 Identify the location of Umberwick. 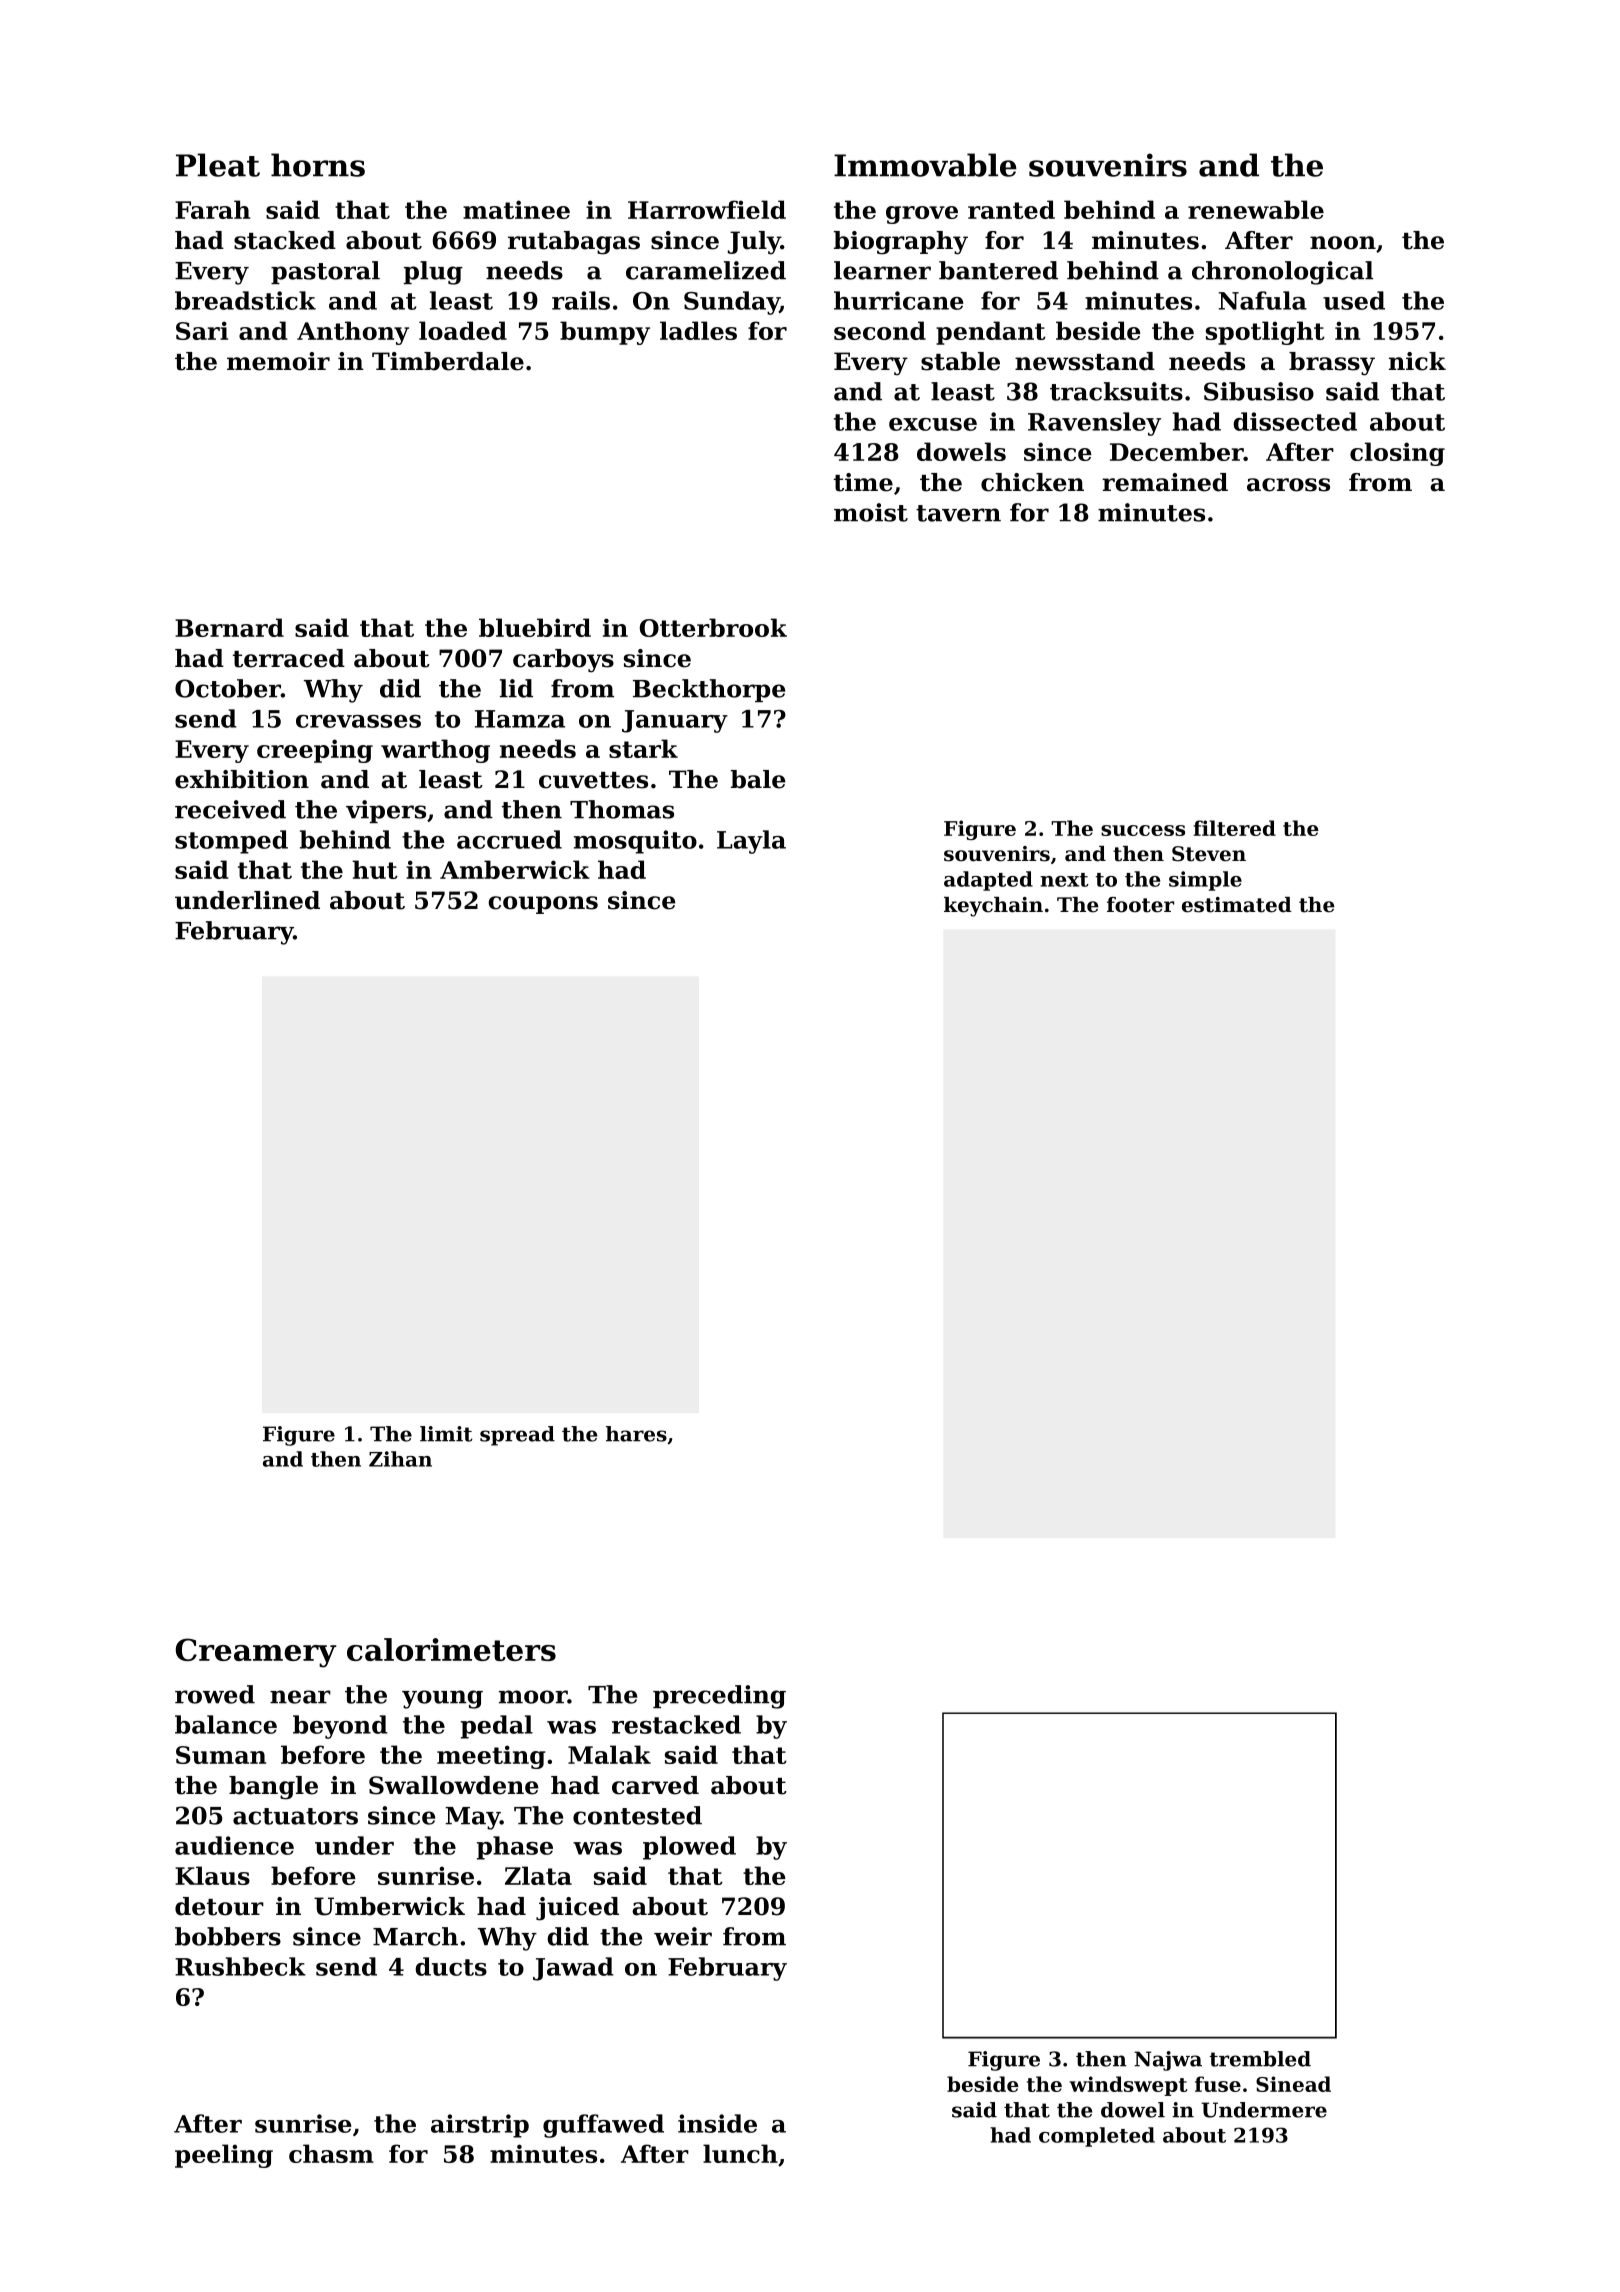
(389, 1906).
